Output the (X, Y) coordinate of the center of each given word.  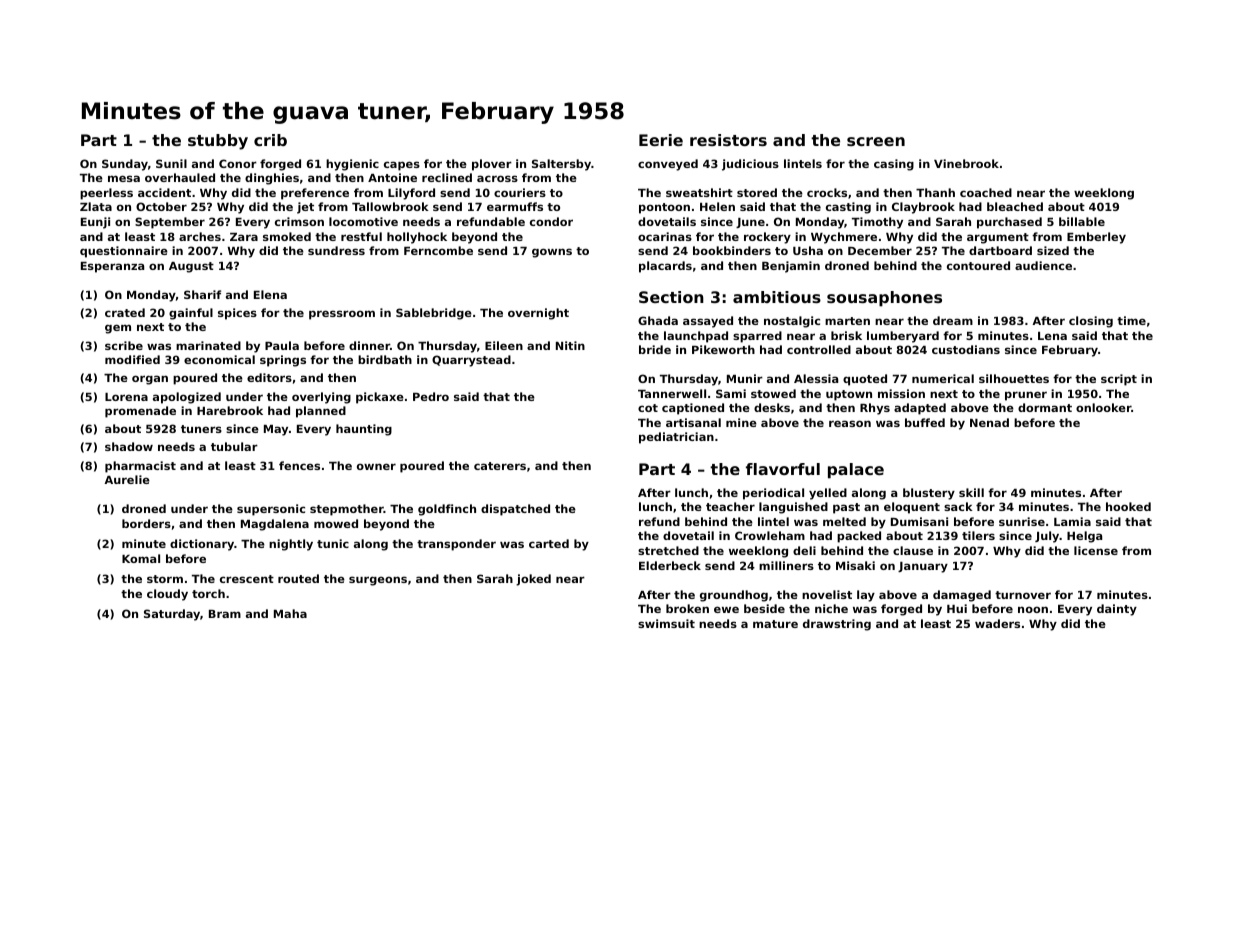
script (1119, 380)
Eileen (504, 345)
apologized (187, 398)
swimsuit (666, 623)
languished (793, 508)
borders (146, 523)
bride (655, 349)
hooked (1128, 506)
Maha (290, 613)
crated (125, 312)
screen (876, 141)
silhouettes (1014, 378)
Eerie (661, 140)
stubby (218, 142)
